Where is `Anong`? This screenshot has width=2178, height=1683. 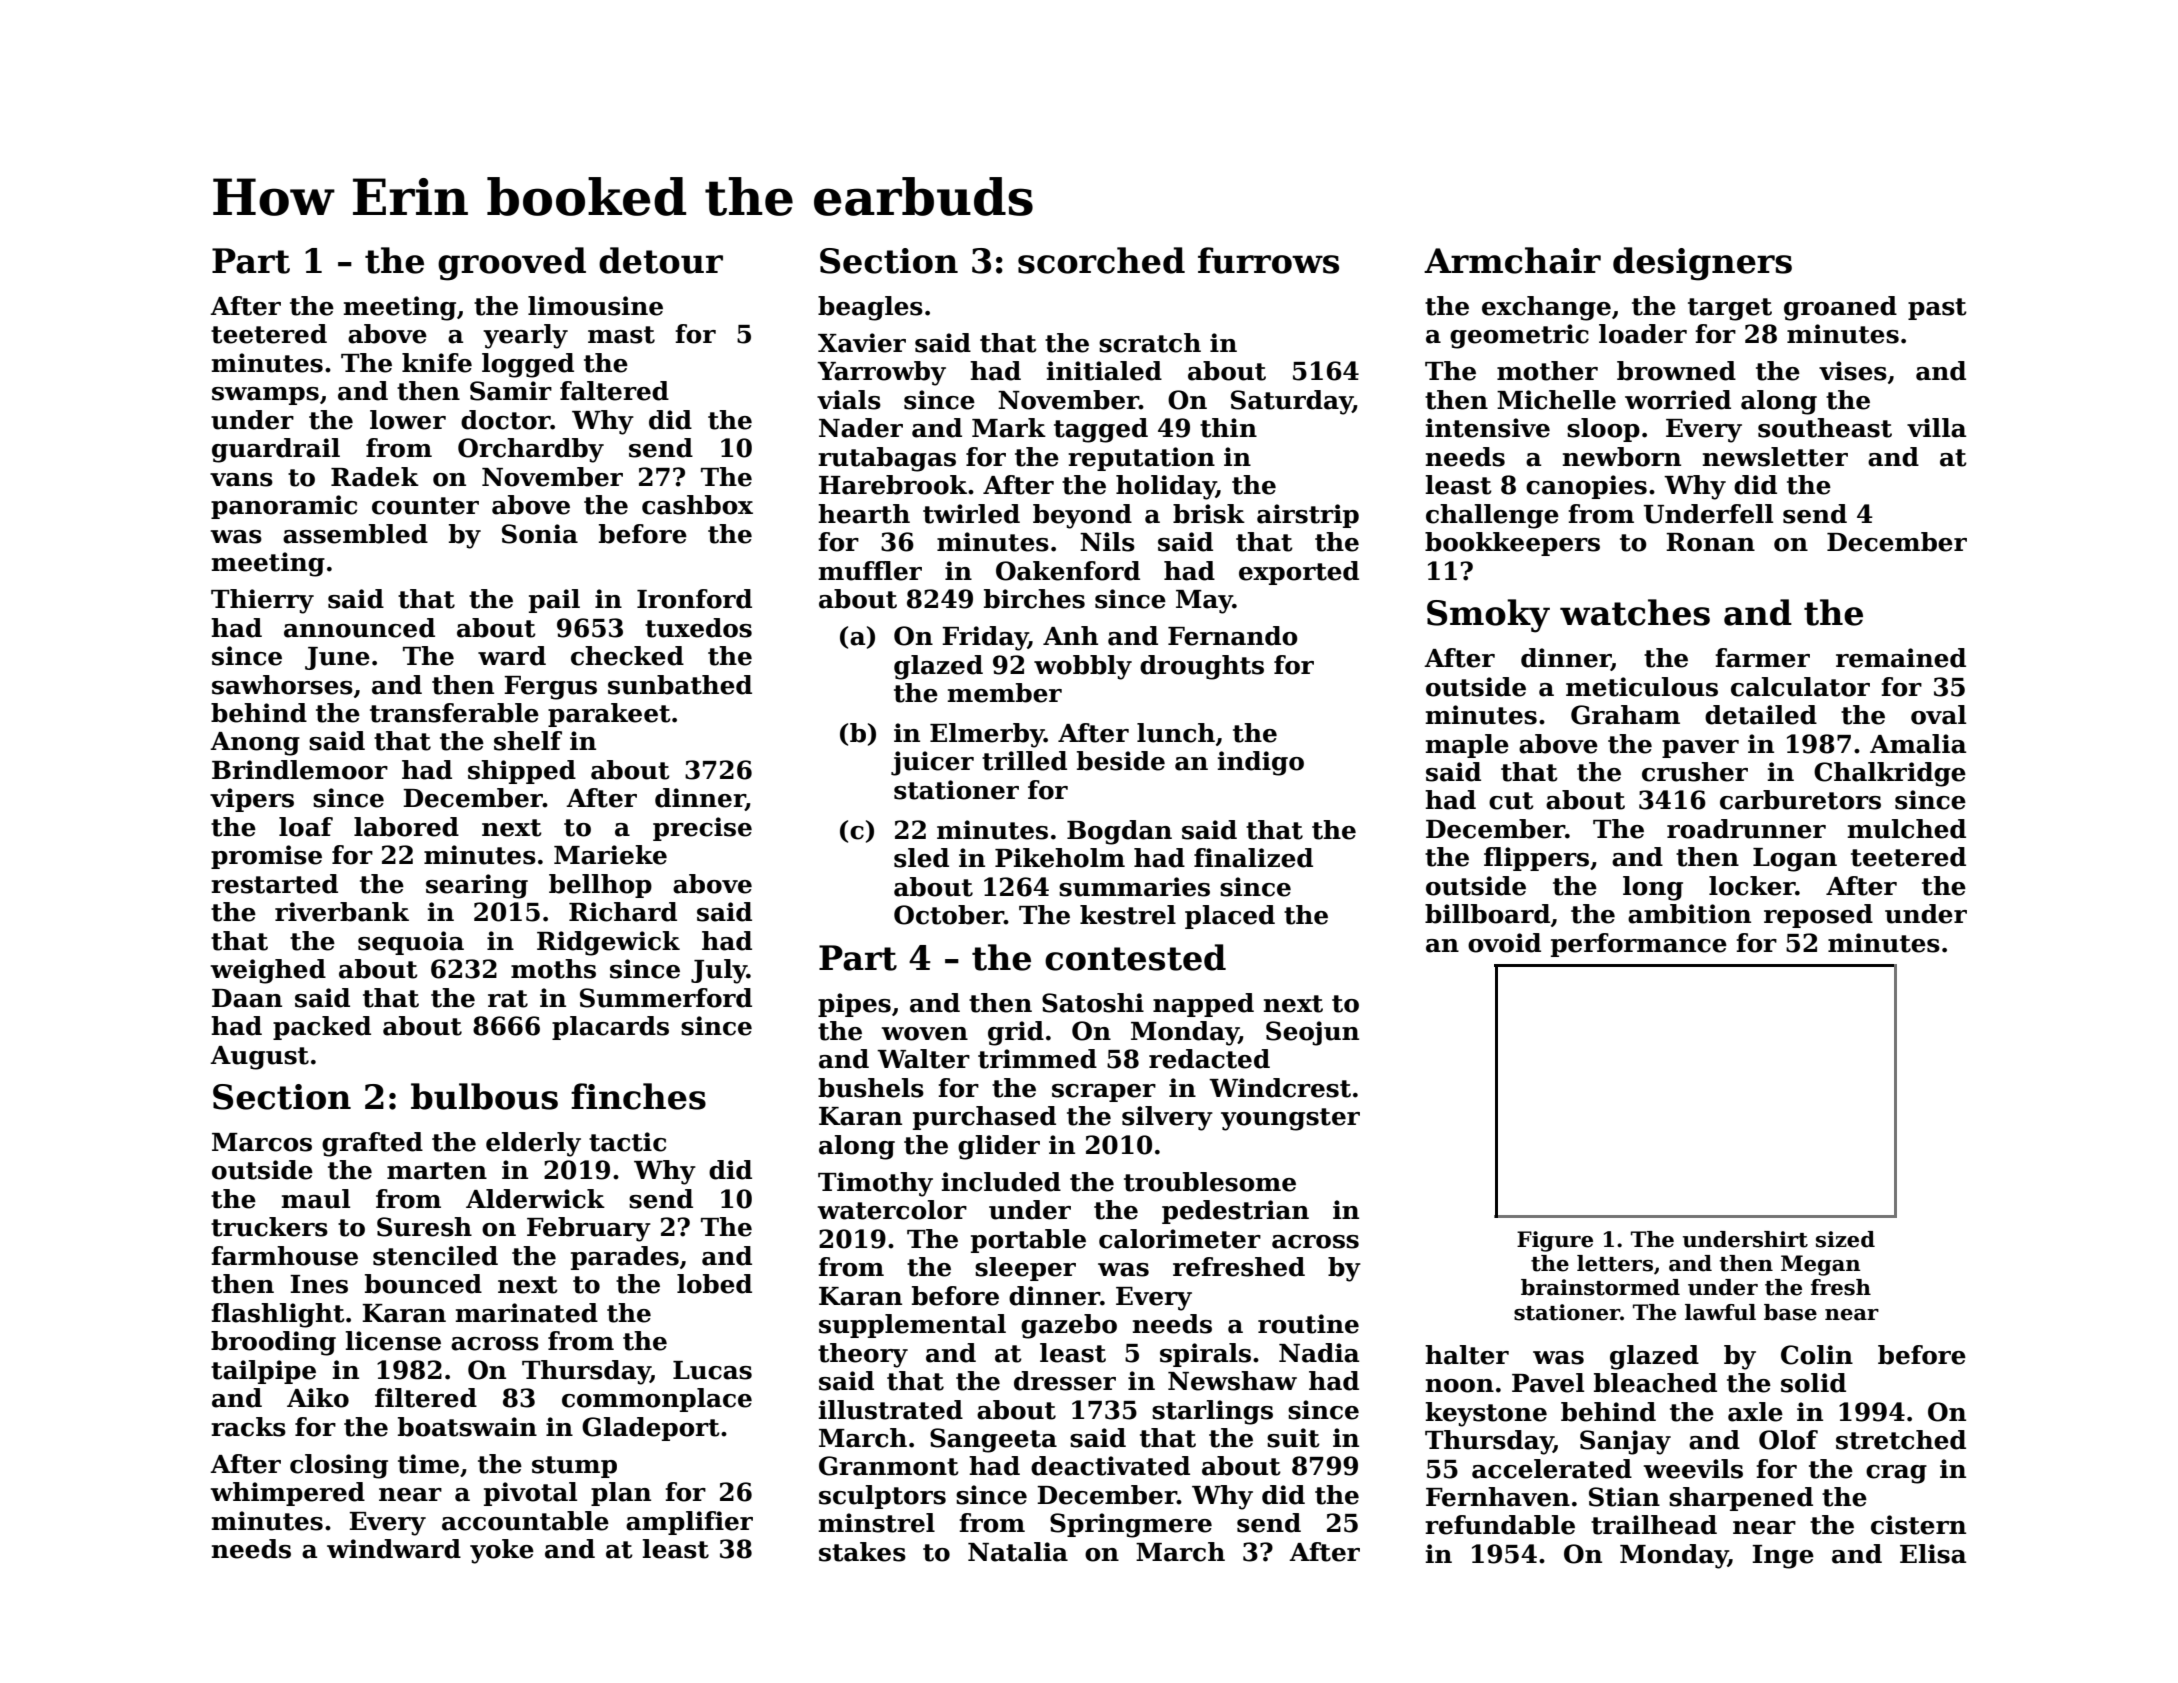 Anong is located at coordinates (255, 744).
